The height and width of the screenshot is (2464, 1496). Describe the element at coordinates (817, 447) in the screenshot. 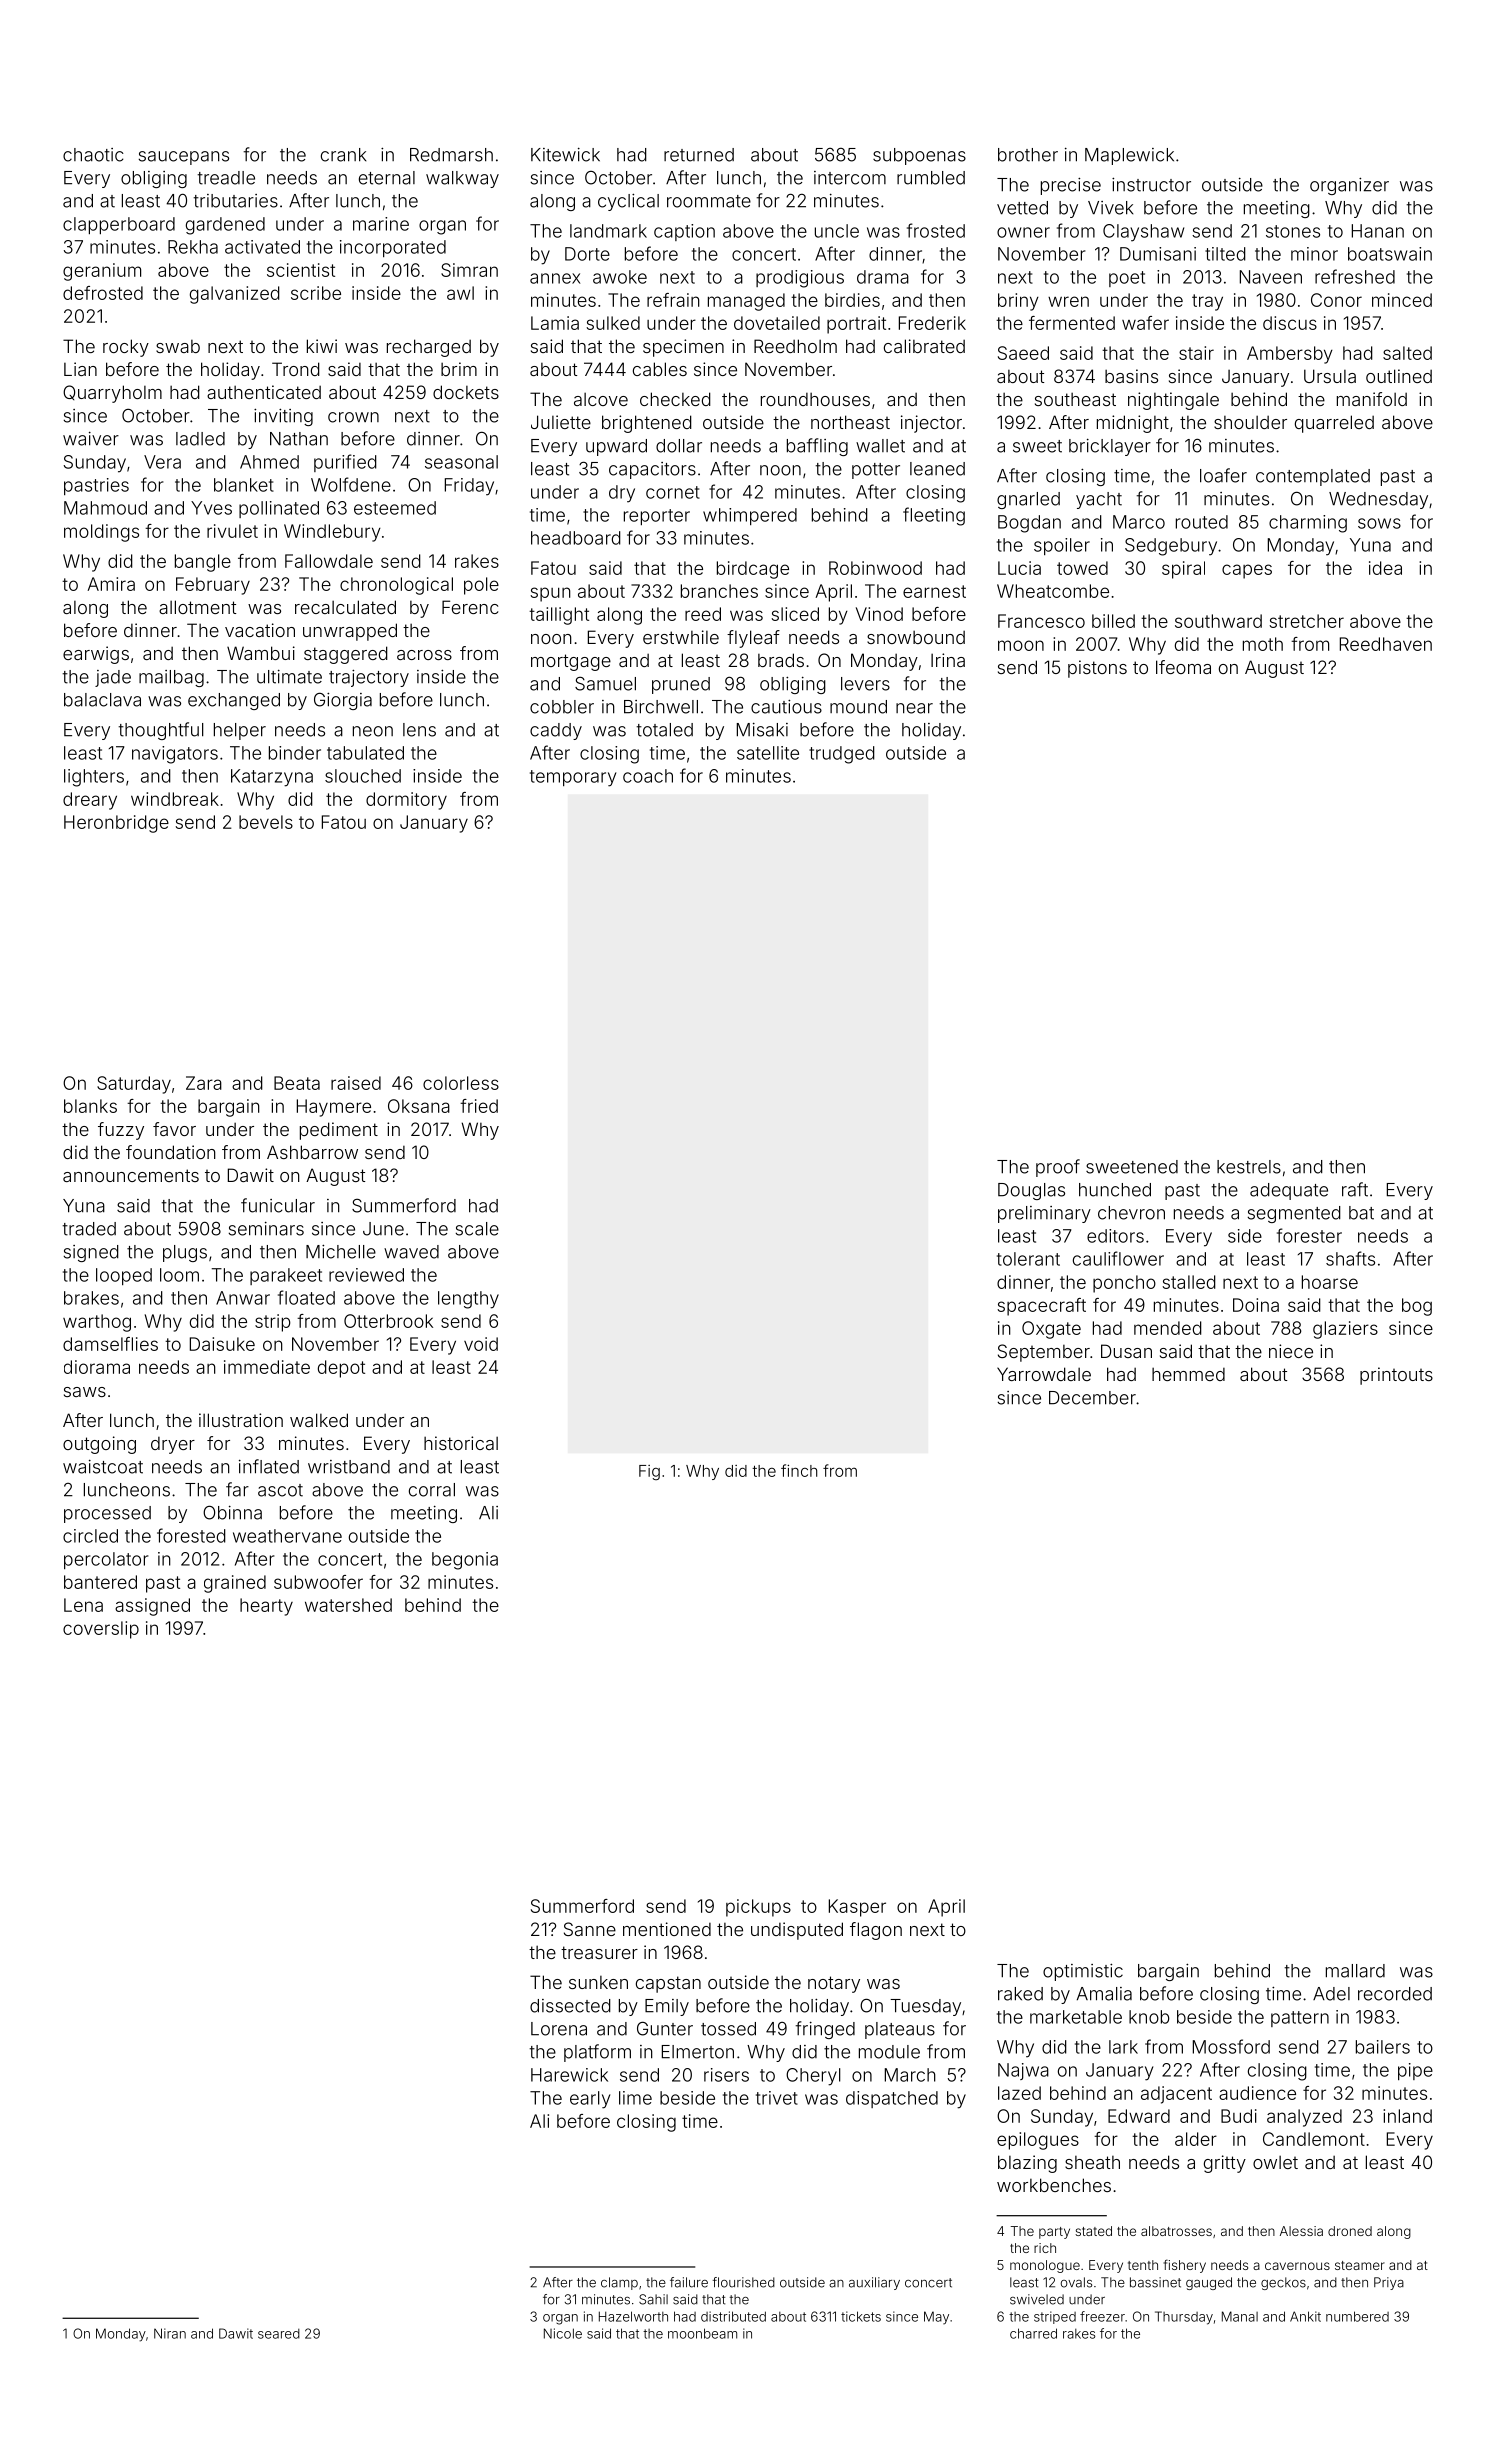

I see `baffling` at that location.
